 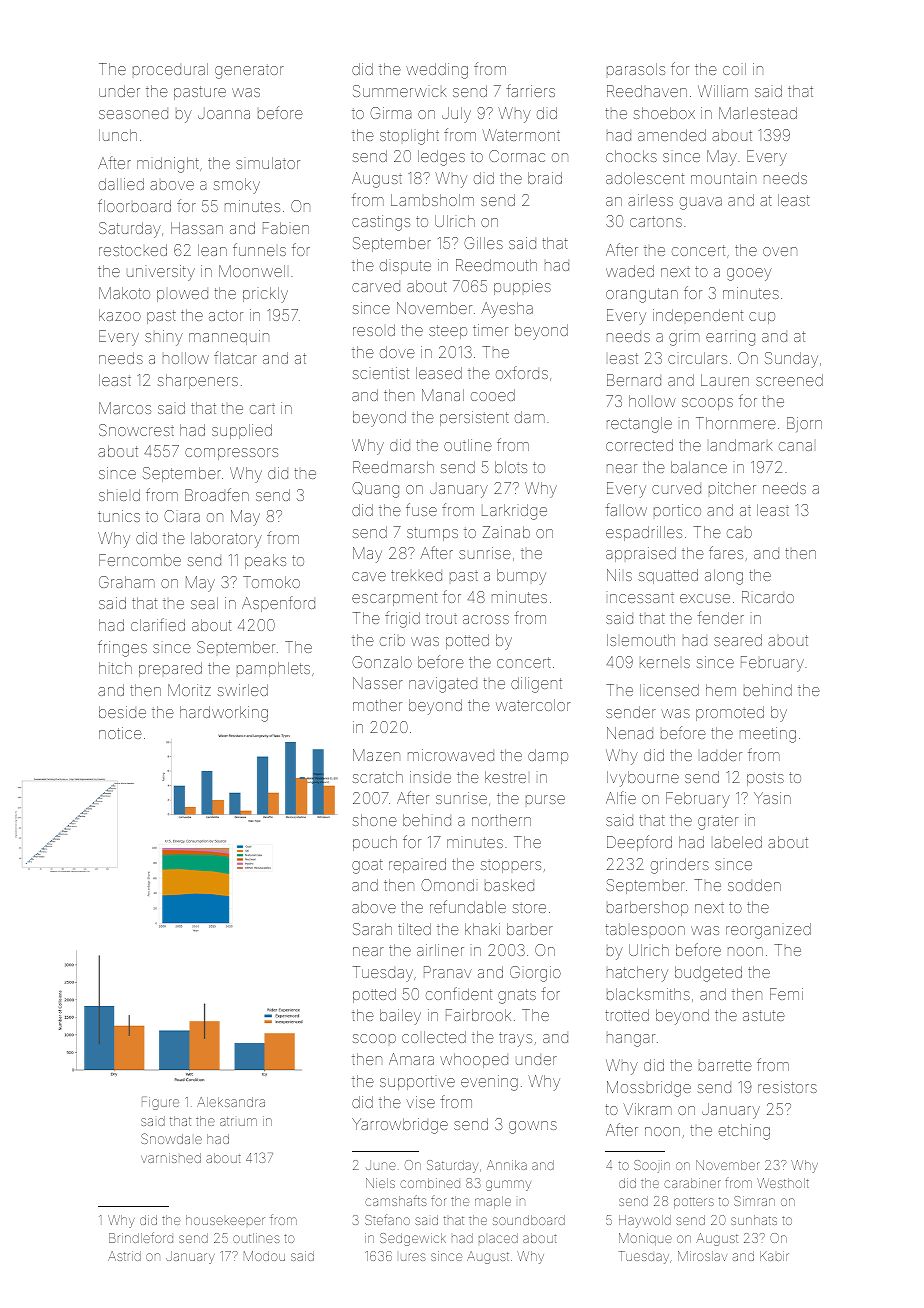 What do you see at coordinates (764, 1015) in the image?
I see `astute` at bounding box center [764, 1015].
